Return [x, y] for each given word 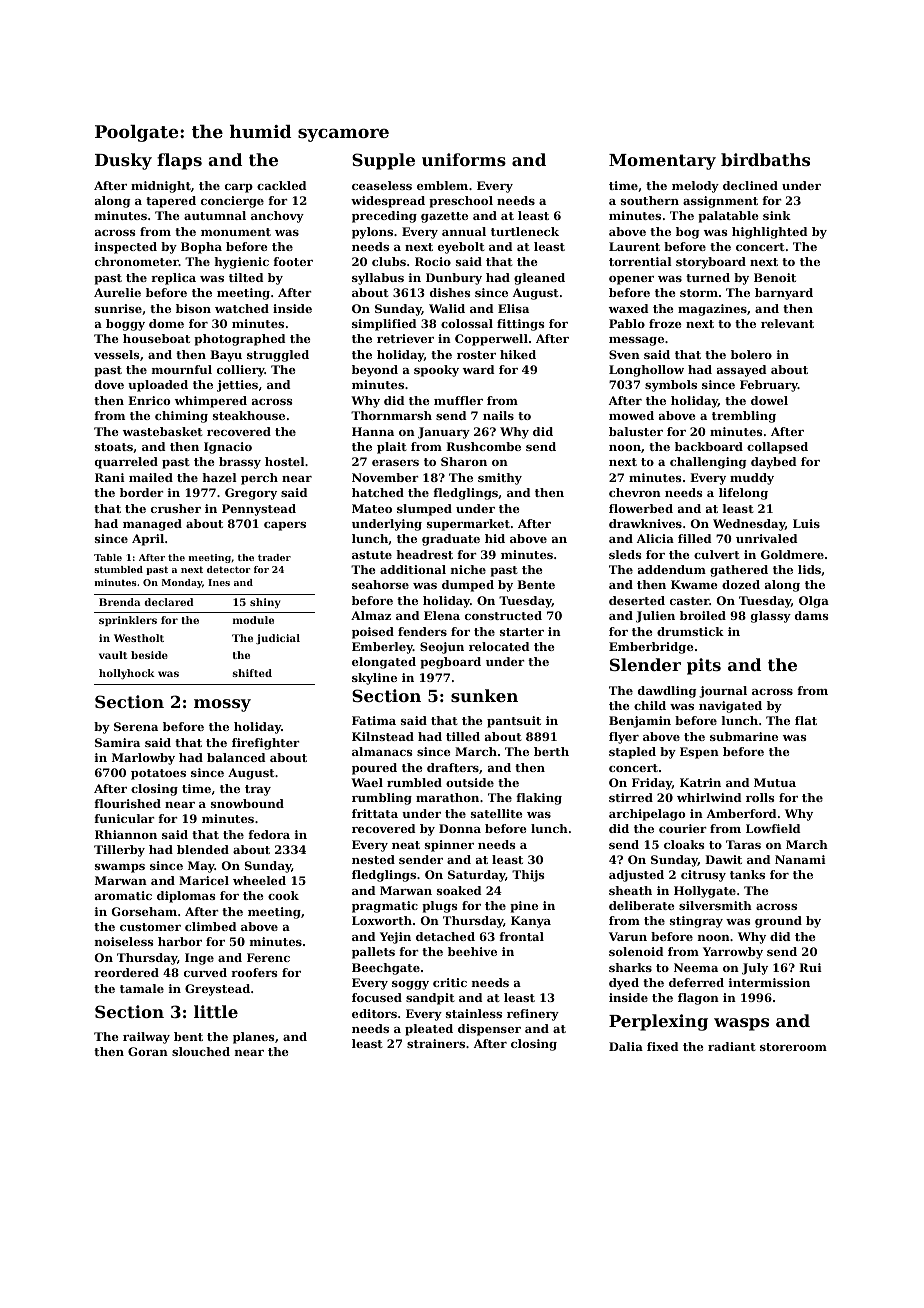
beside [149, 655]
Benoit [775, 277]
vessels [117, 354]
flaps [179, 161]
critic [450, 982]
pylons [372, 233]
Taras [743, 844]
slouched [201, 1051]
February [769, 386]
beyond [375, 371]
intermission [769, 982]
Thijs [528, 876]
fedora [269, 834]
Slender [645, 664]
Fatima [374, 720]
